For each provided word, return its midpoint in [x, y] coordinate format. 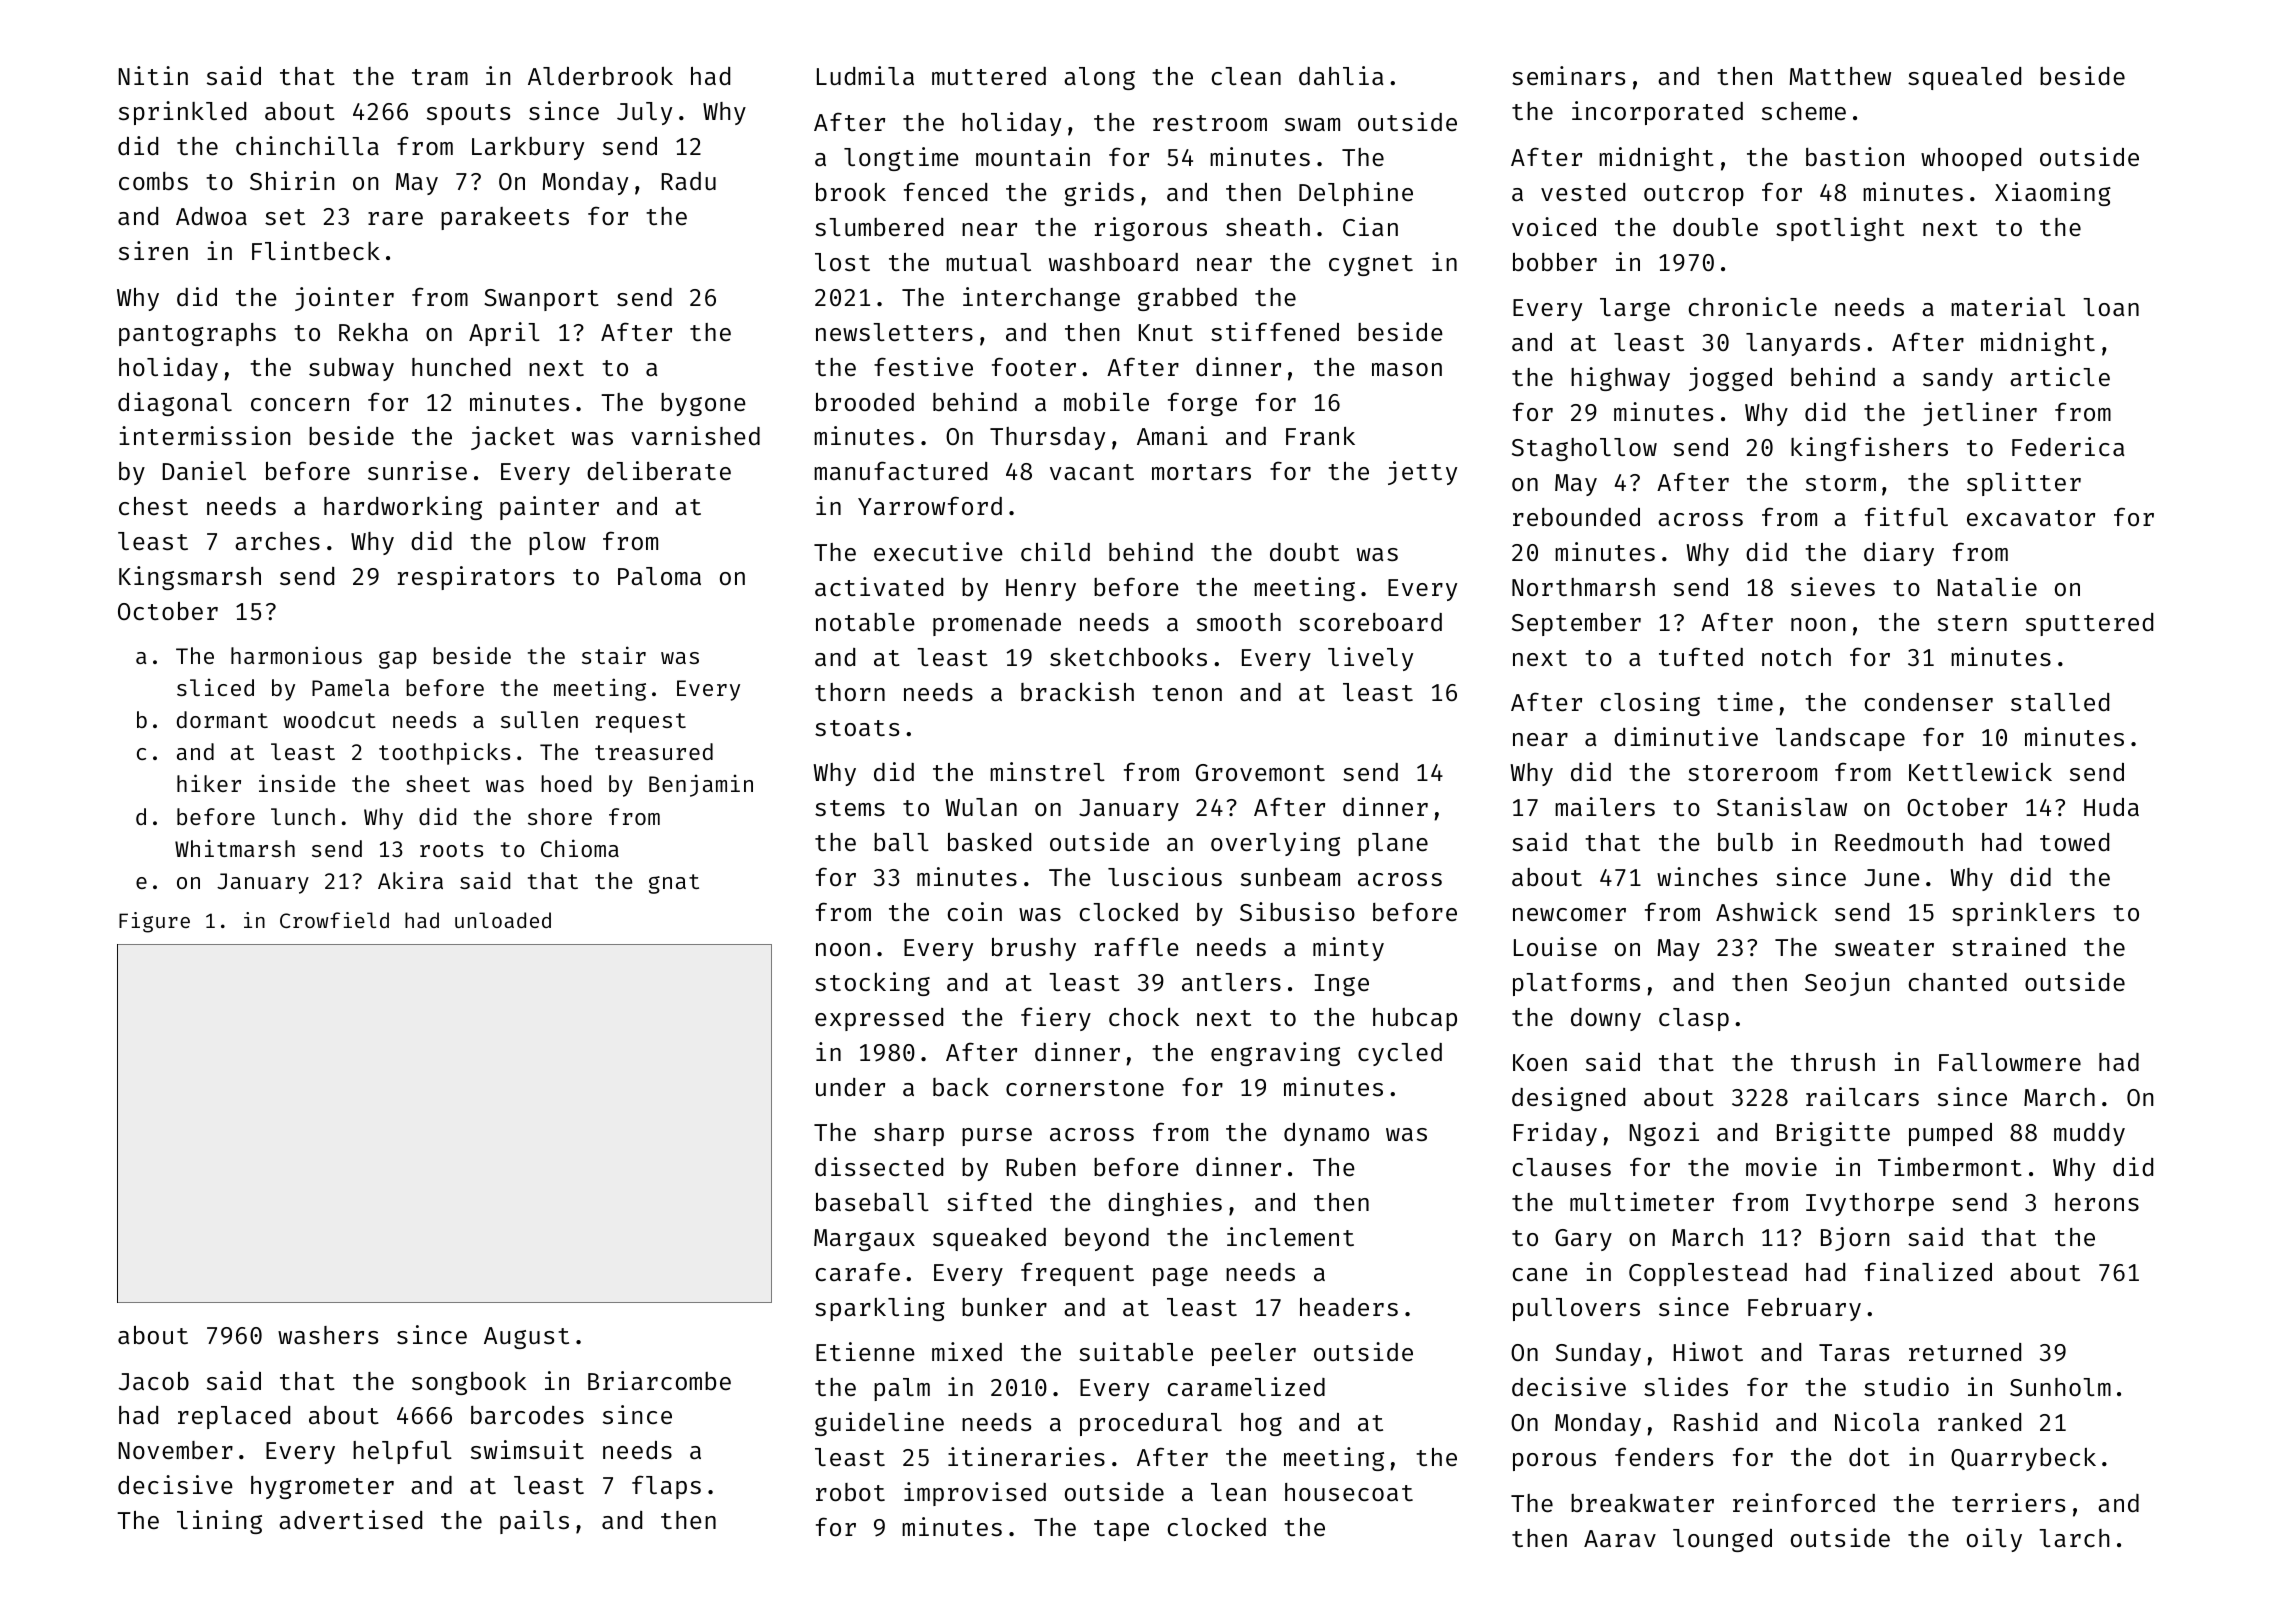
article [2060, 376]
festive [923, 366]
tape [1121, 1530]
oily [1994, 1540]
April [504, 334]
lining [219, 1522]
